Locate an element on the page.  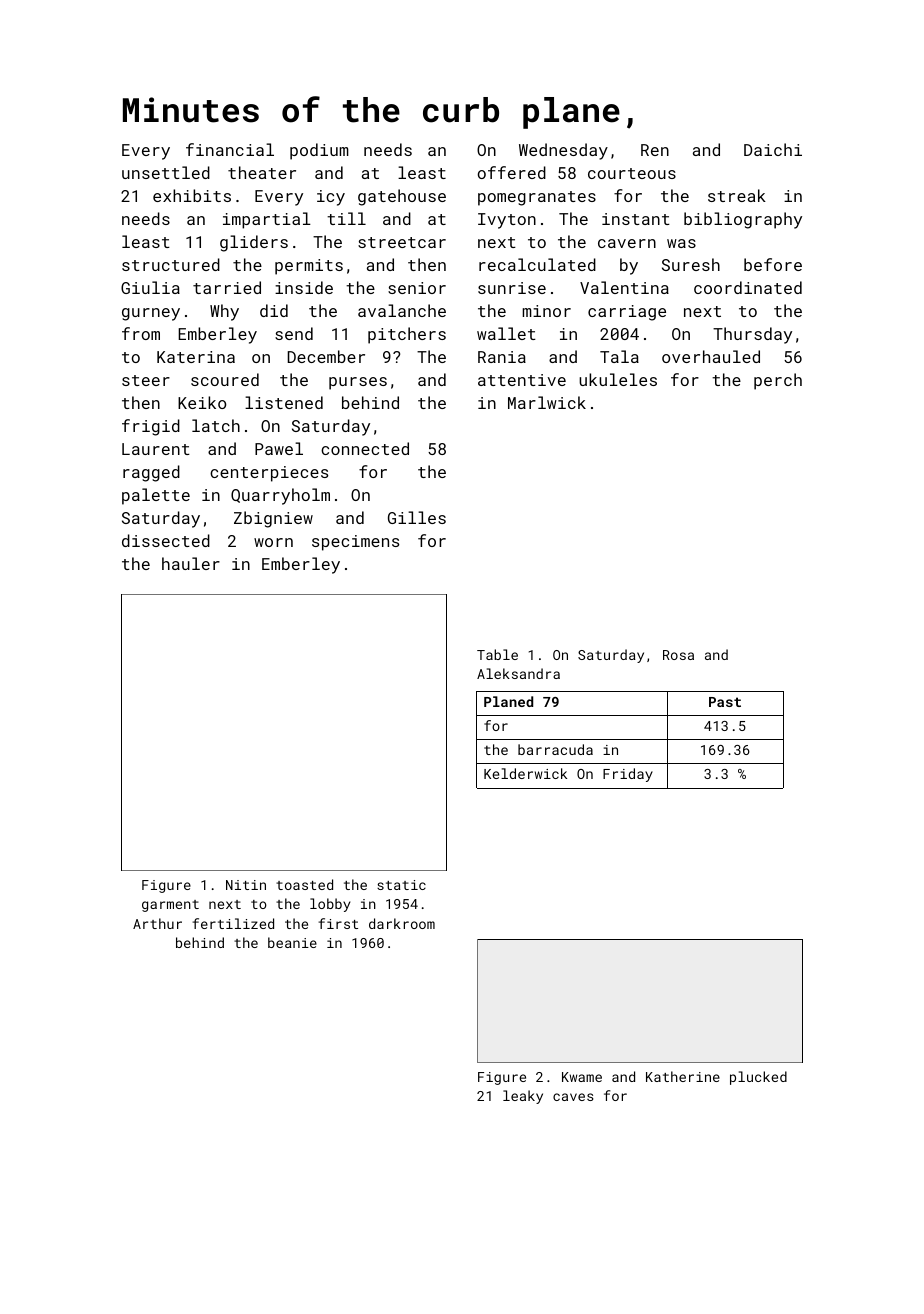
Friday is located at coordinates (628, 775).
